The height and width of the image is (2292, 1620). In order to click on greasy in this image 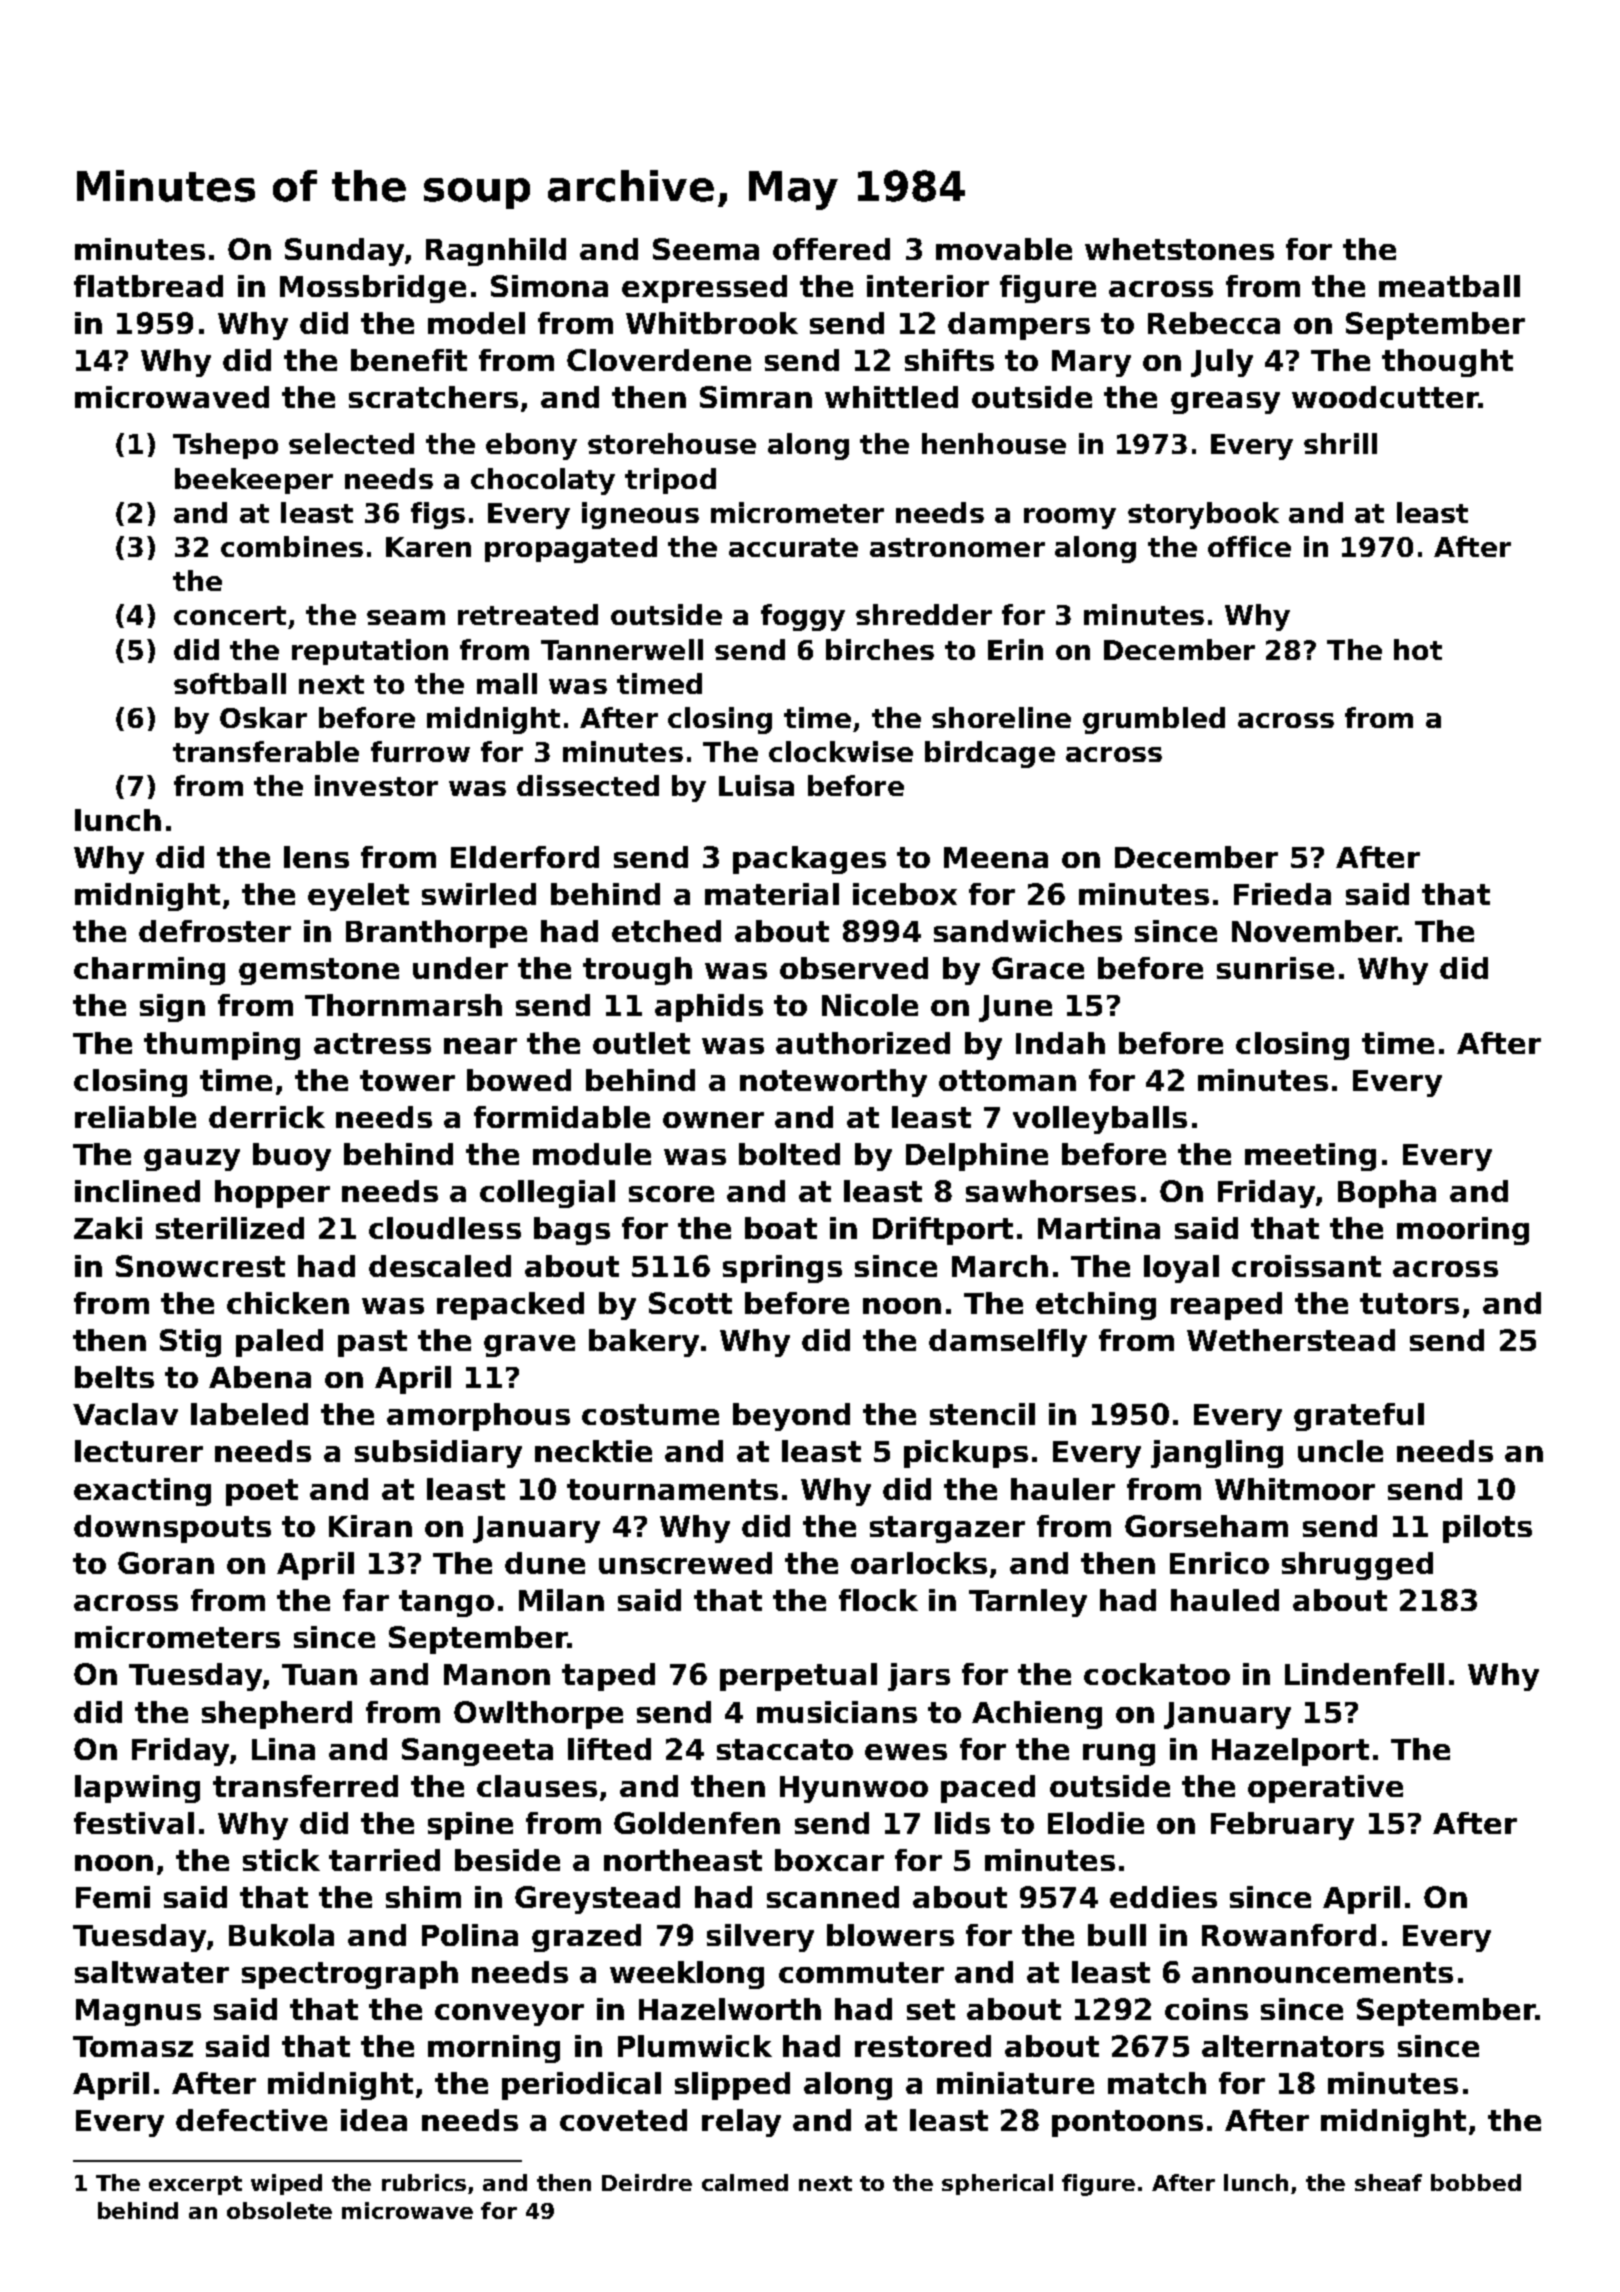, I will do `click(1225, 403)`.
